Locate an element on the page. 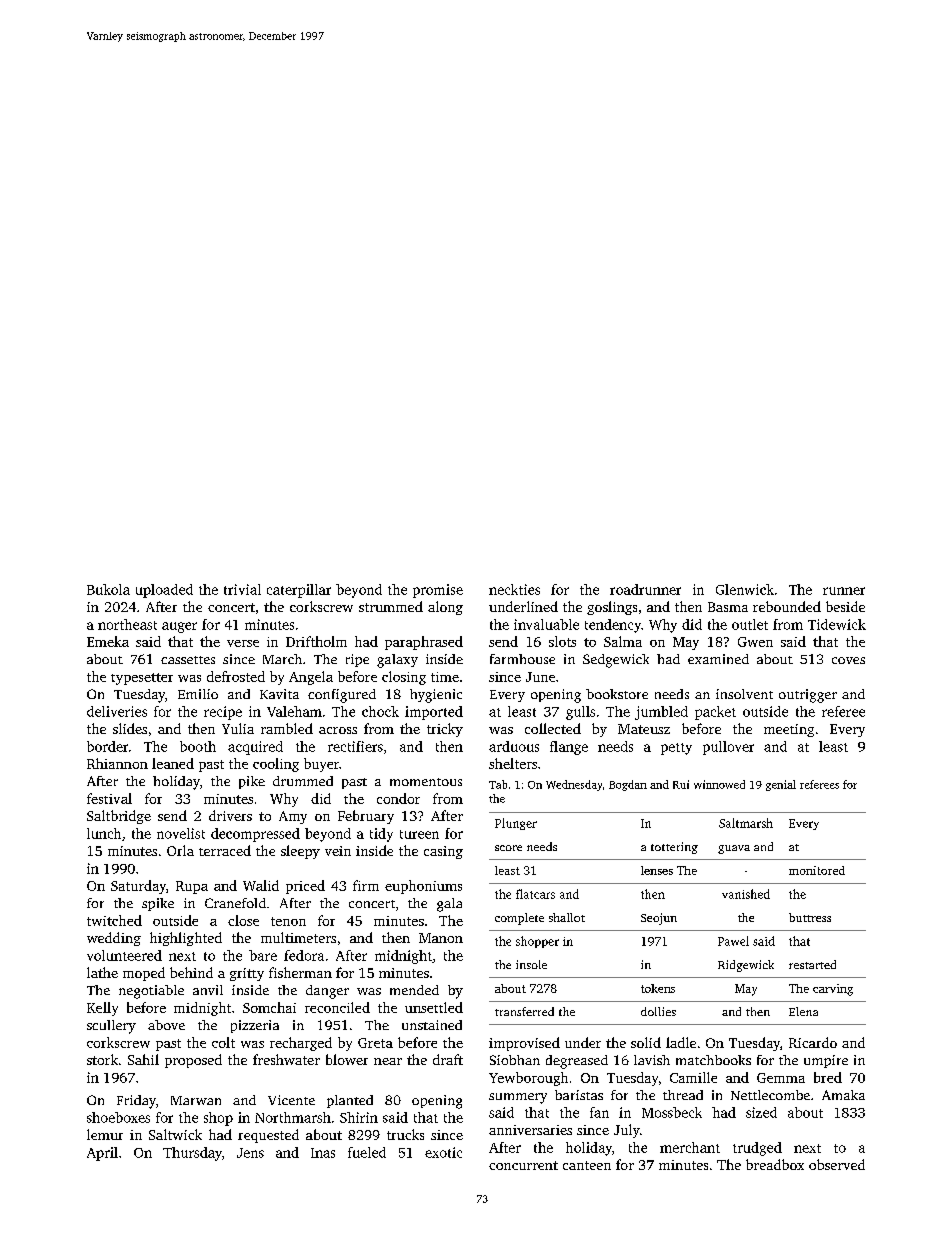 This image has width=952, height=1233. stork is located at coordinates (102, 1059).
